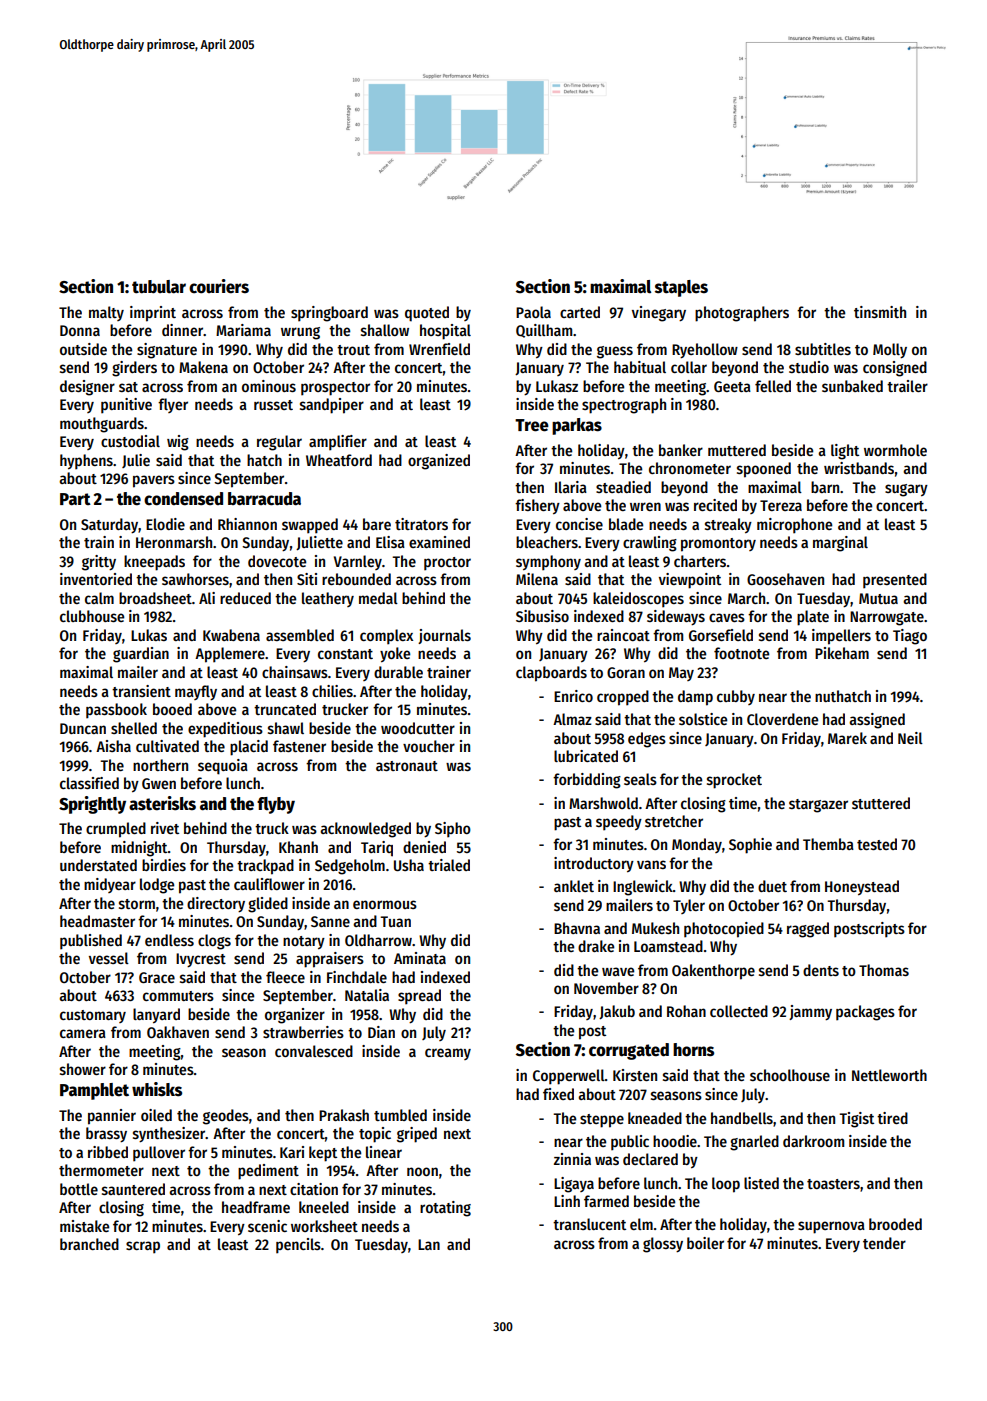 The height and width of the page is (1401, 987). I want to click on Mariama, so click(243, 330).
